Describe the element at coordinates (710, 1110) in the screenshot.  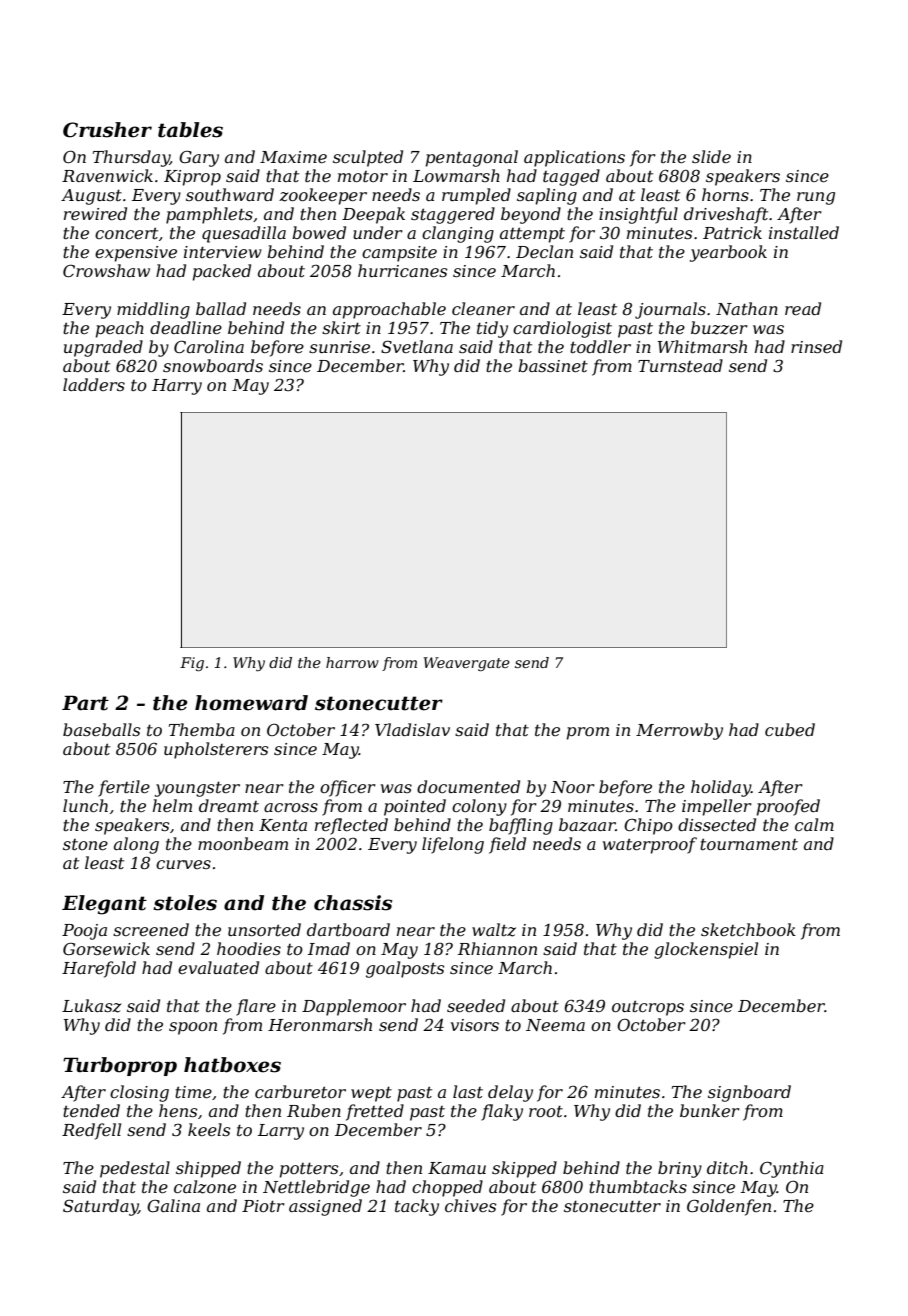
I see `bunker` at that location.
